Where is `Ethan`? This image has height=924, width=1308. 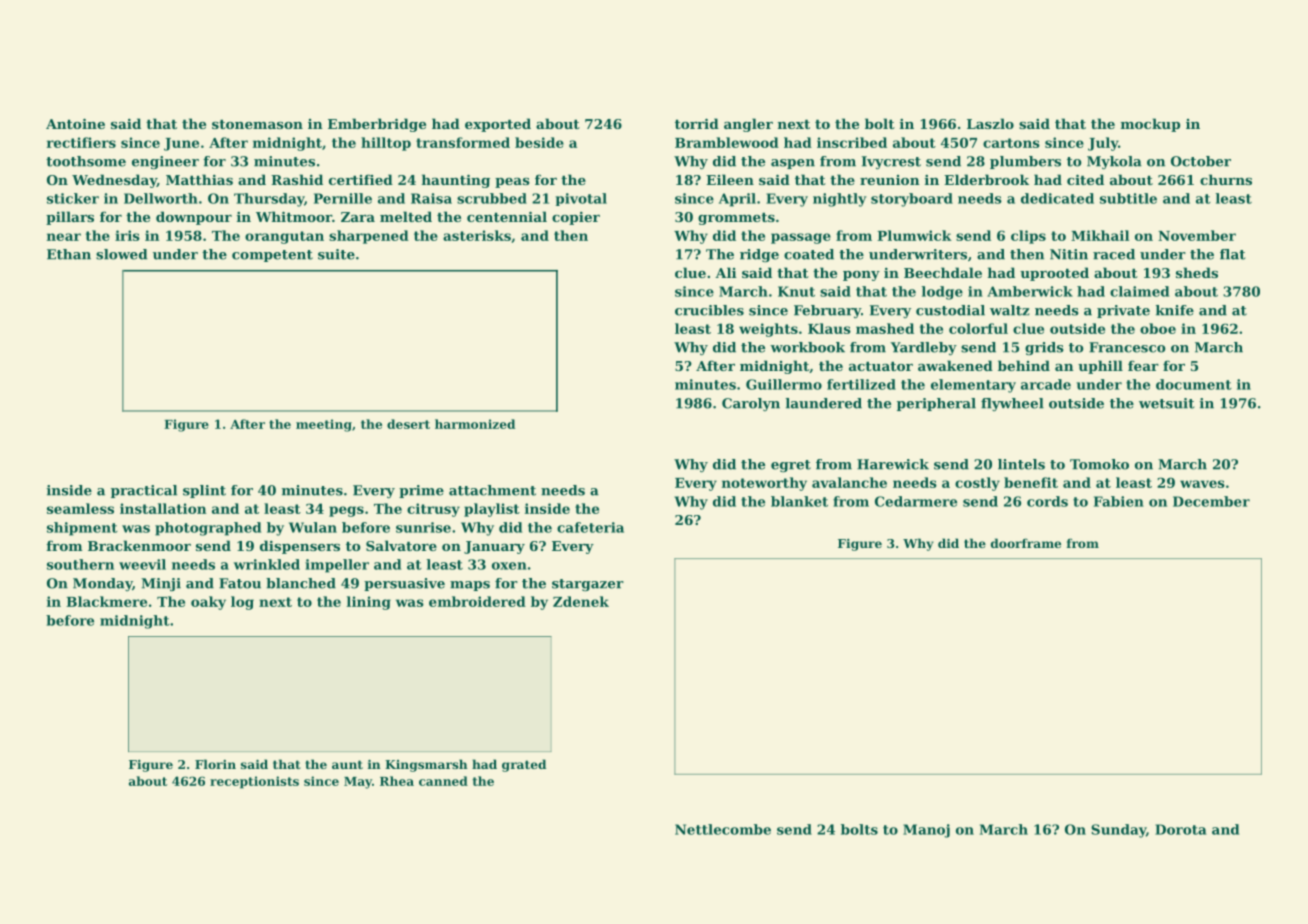 Ethan is located at coordinates (69, 254).
